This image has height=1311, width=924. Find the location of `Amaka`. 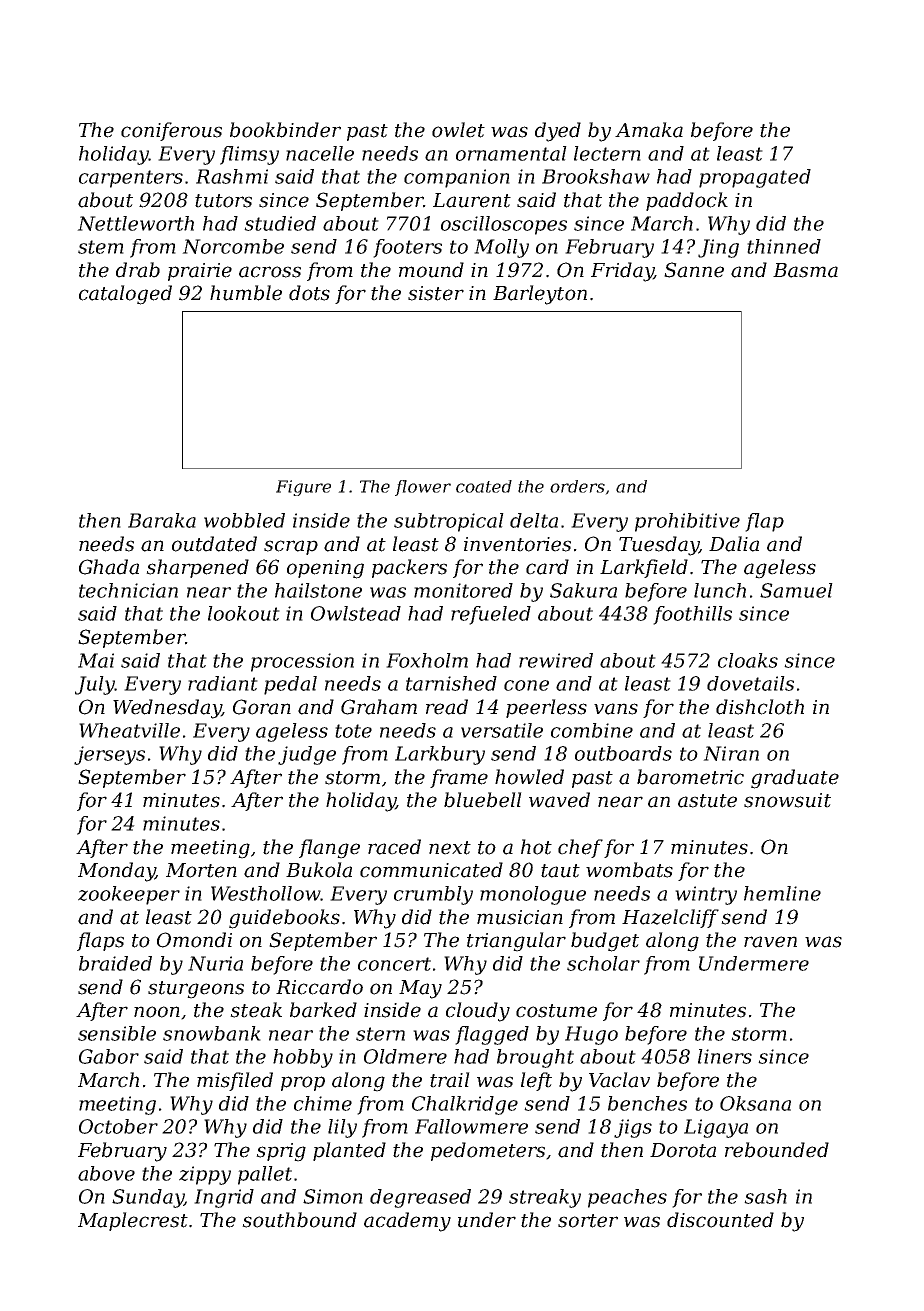

Amaka is located at coordinates (649, 130).
